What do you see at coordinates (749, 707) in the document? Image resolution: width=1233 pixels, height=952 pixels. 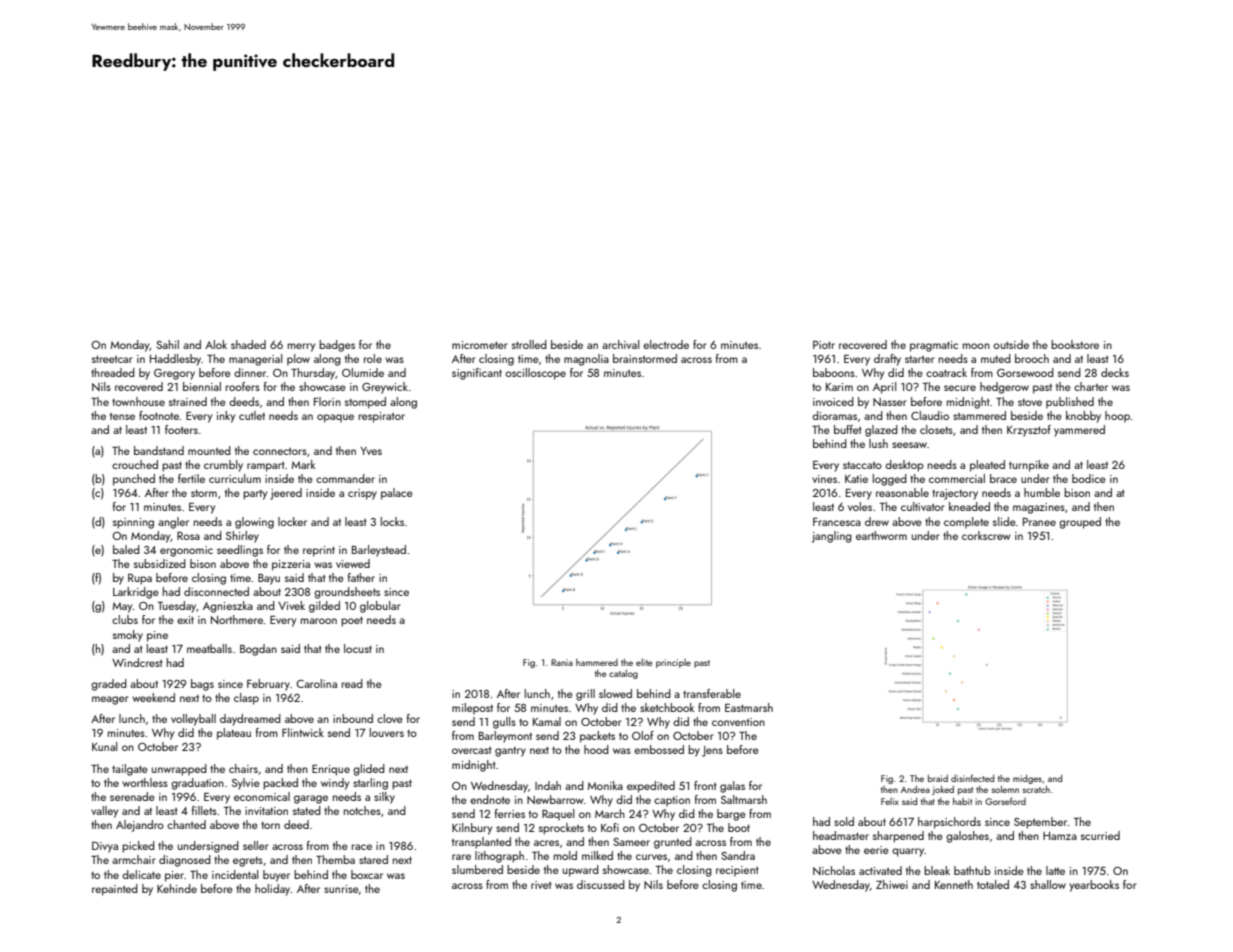 I see `Eastmarsh` at bounding box center [749, 707].
